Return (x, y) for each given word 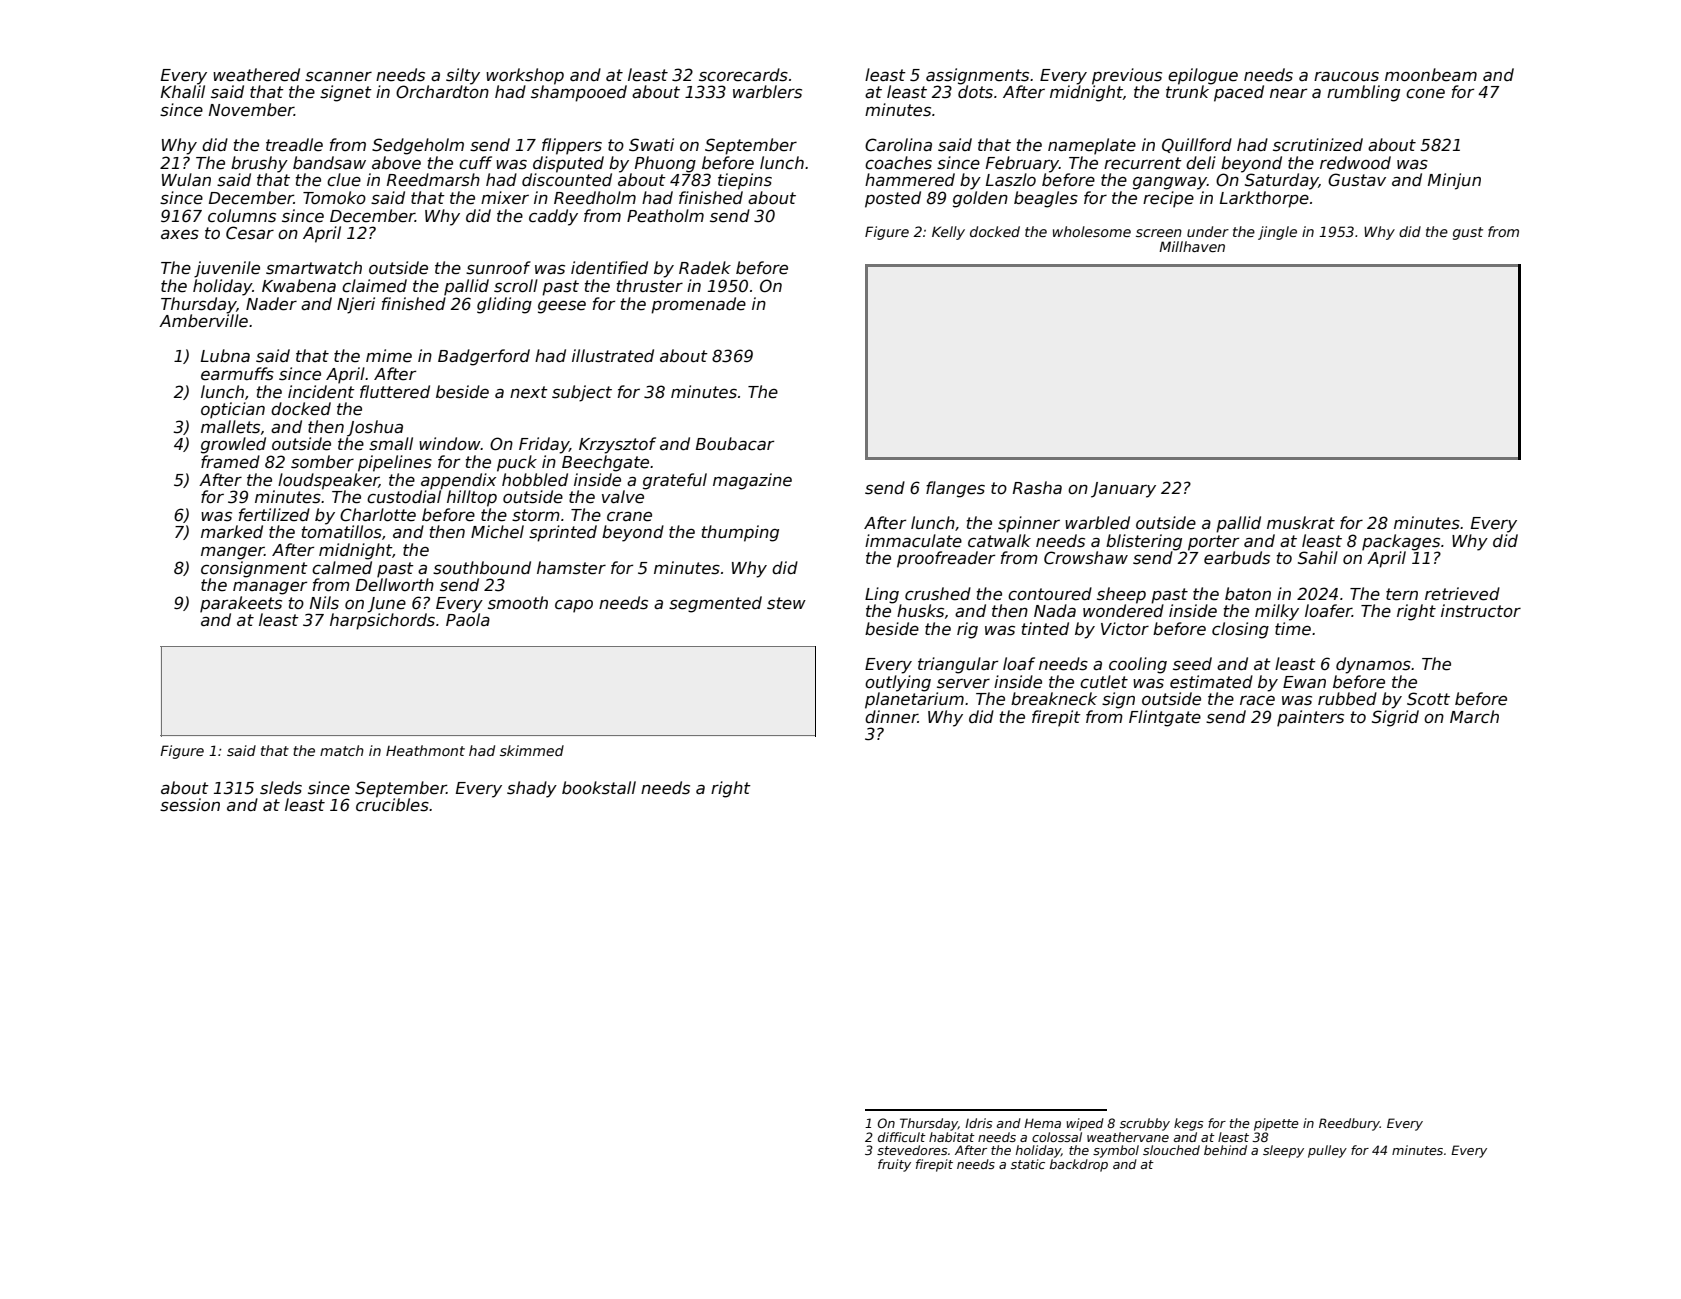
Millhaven (1192, 246)
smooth (518, 602)
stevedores (912, 1150)
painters (1310, 718)
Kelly (948, 233)
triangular (958, 665)
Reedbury (1349, 1124)
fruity (894, 1165)
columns (242, 216)
